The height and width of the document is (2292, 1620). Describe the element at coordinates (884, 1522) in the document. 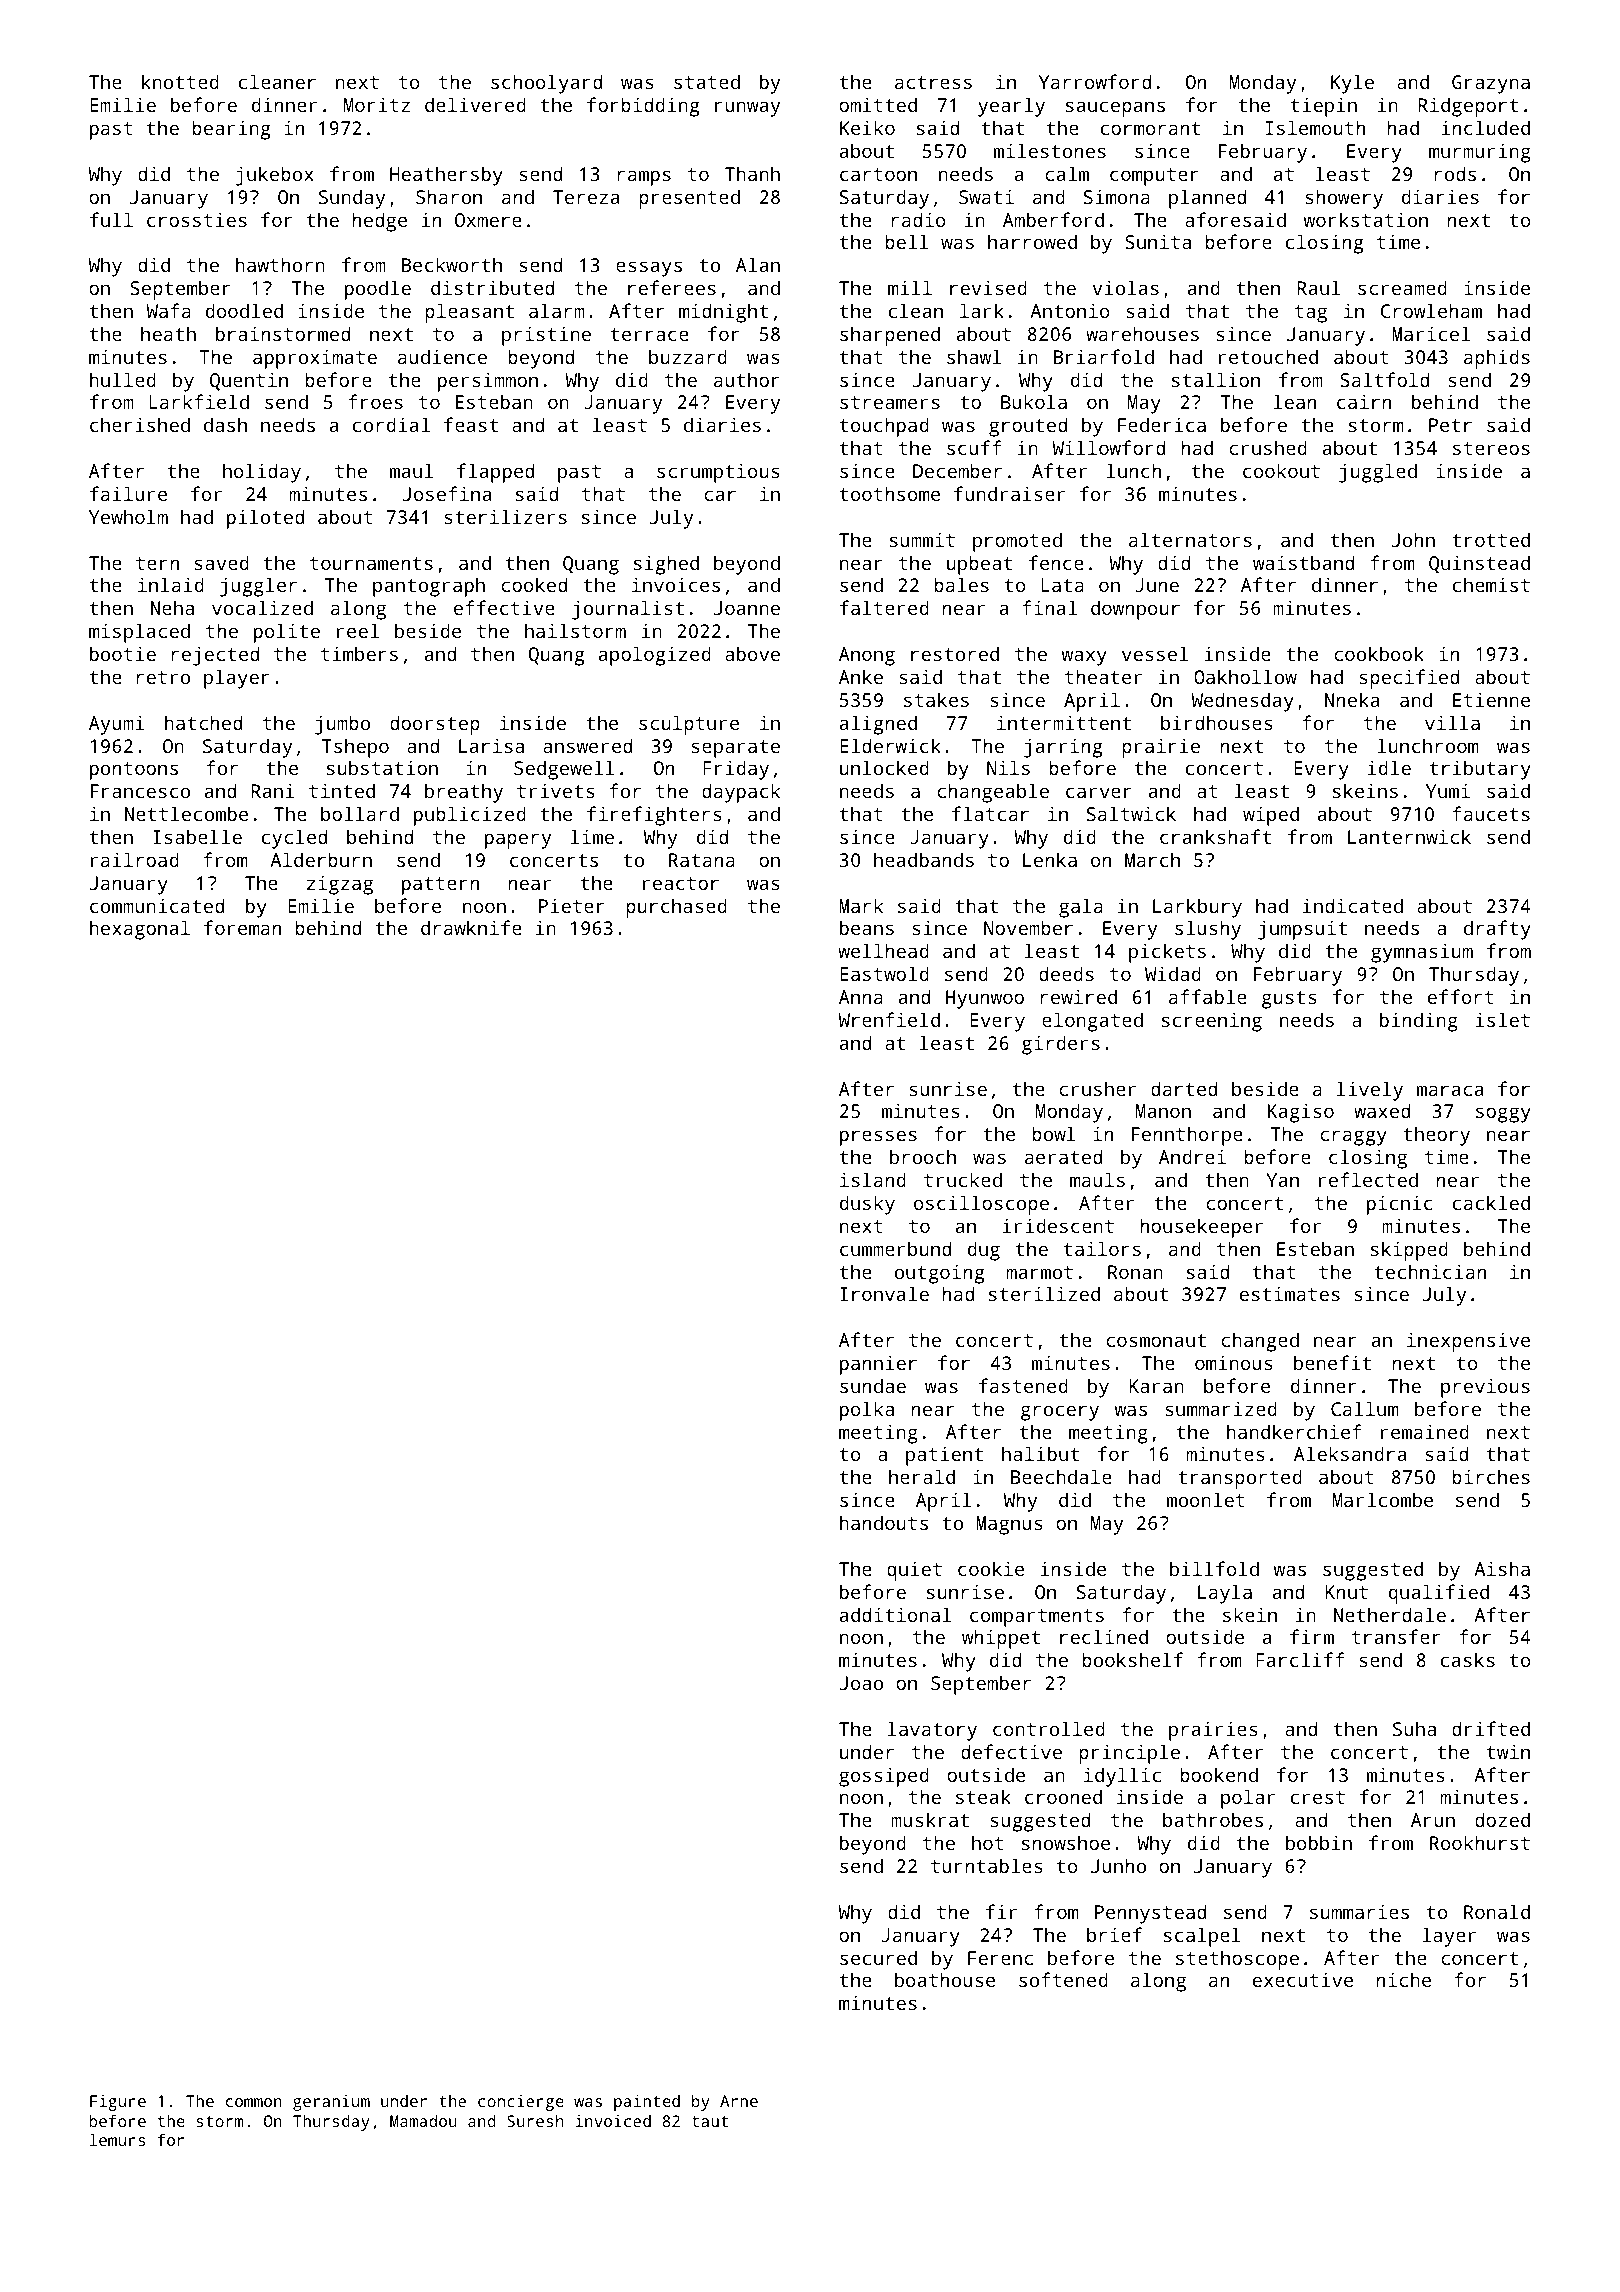

I see `handouts` at that location.
